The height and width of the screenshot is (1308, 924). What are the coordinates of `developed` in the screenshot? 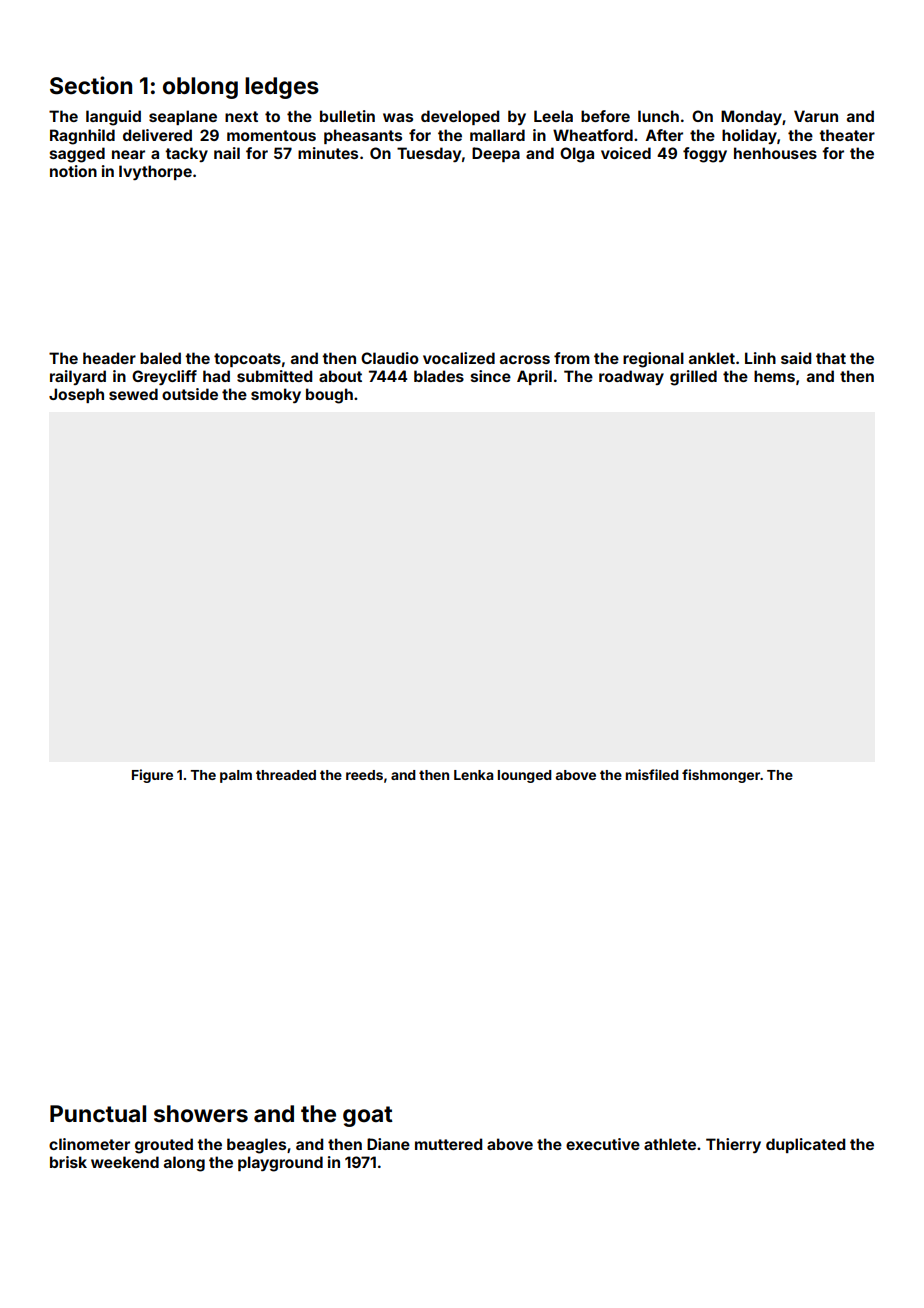 It's located at (460, 117).
